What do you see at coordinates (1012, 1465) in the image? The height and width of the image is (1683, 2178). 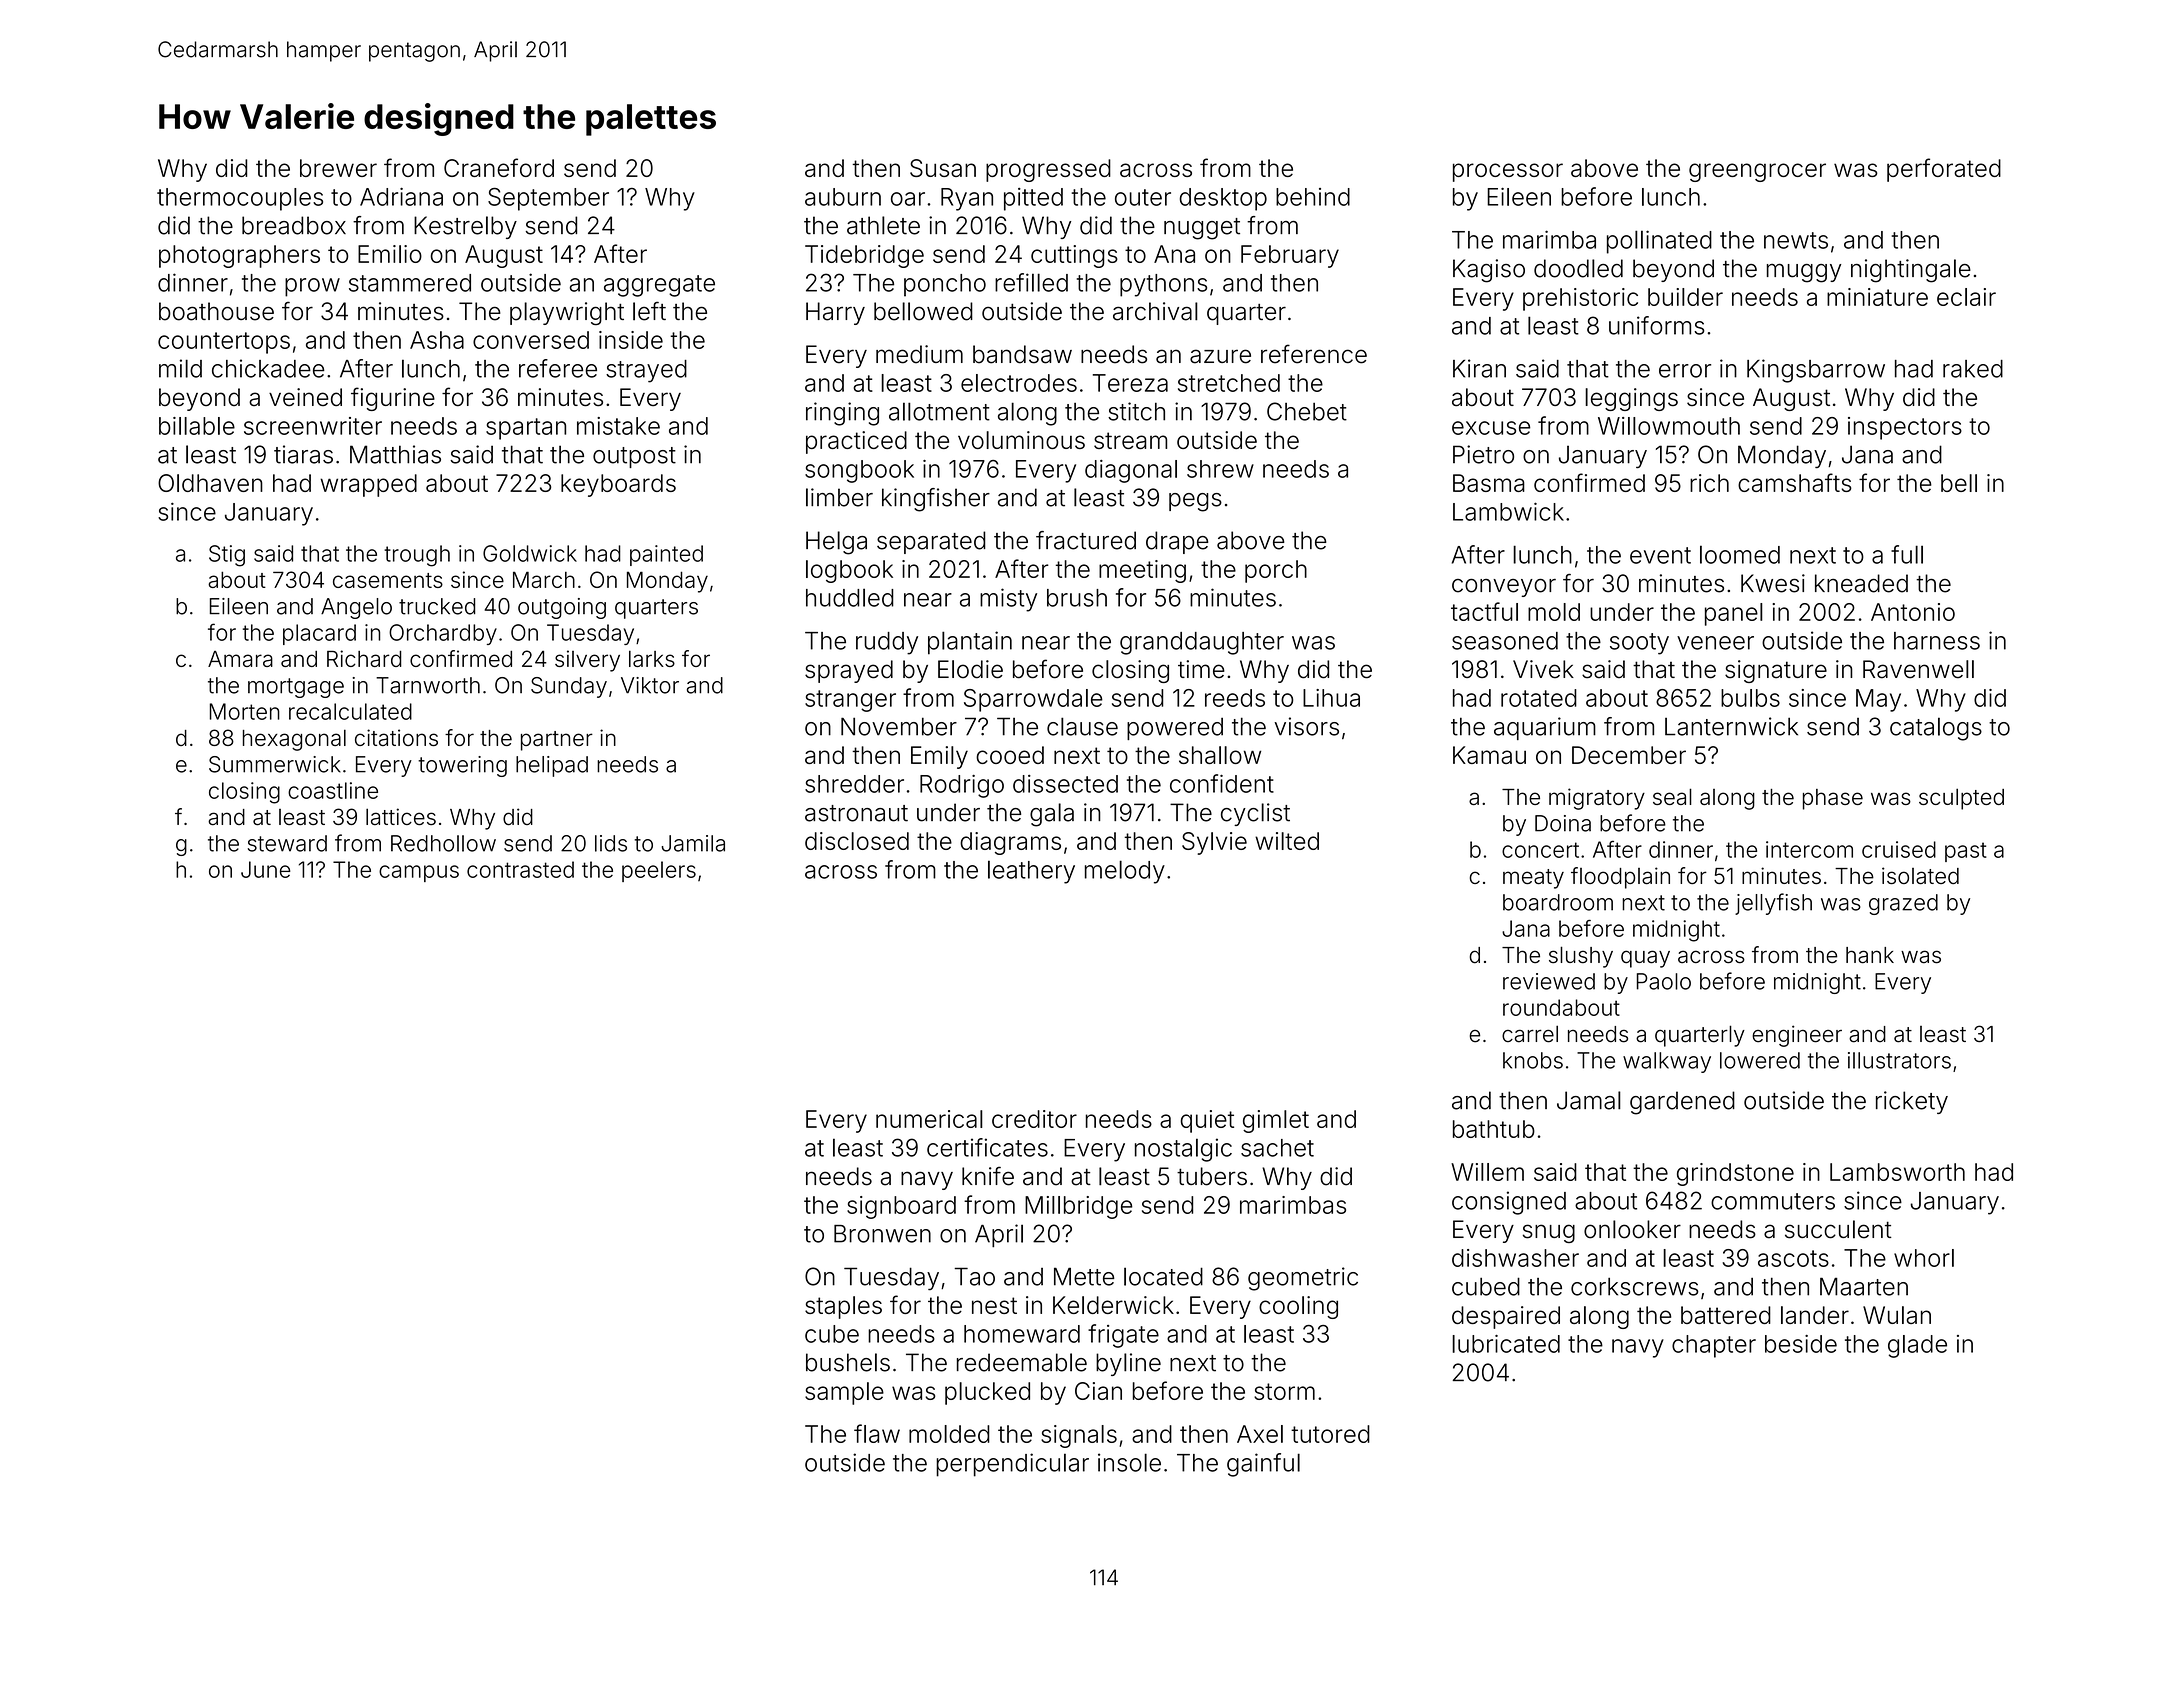 I see `perpendicular` at bounding box center [1012, 1465].
